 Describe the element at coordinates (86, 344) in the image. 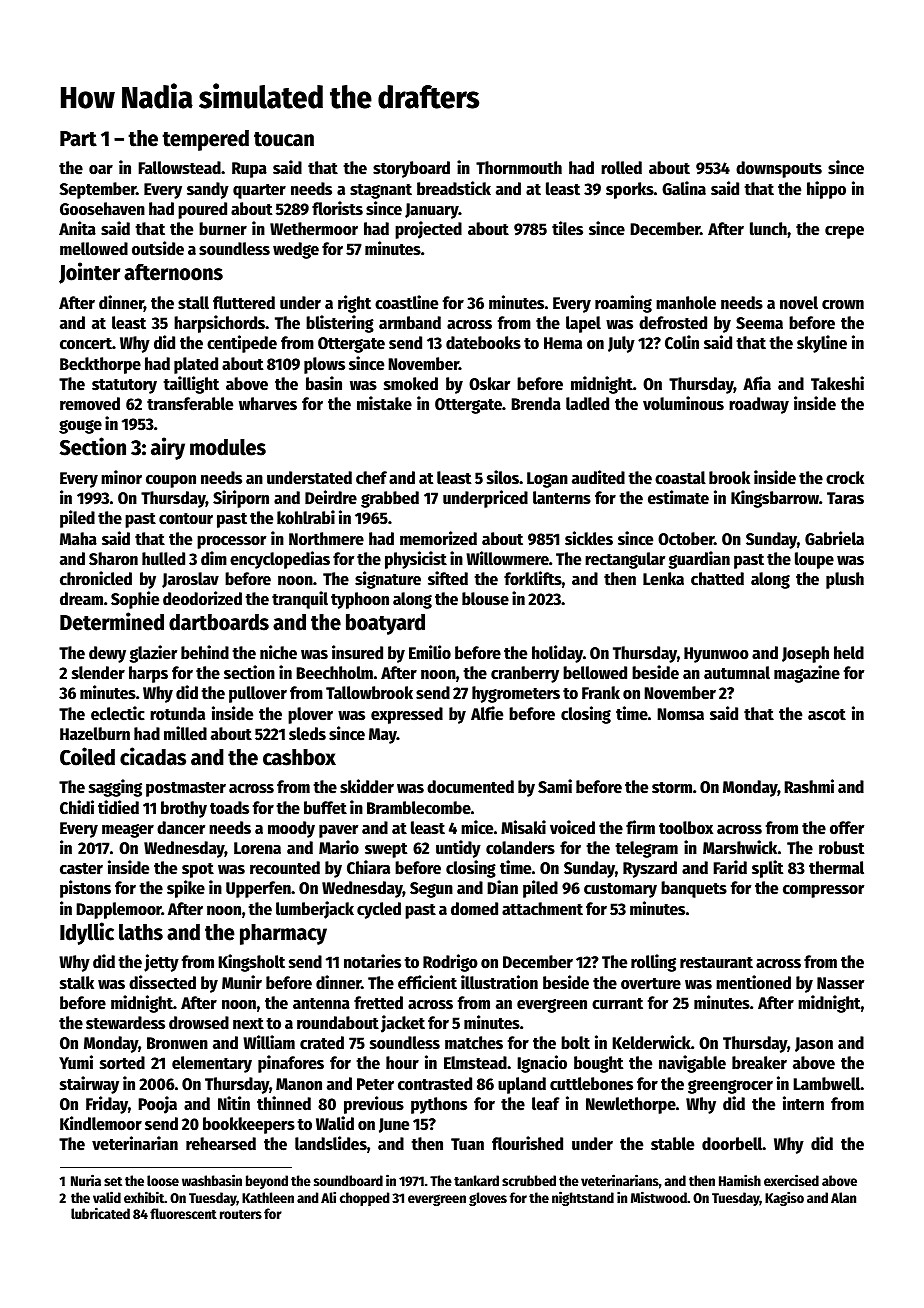

I see `concert` at that location.
